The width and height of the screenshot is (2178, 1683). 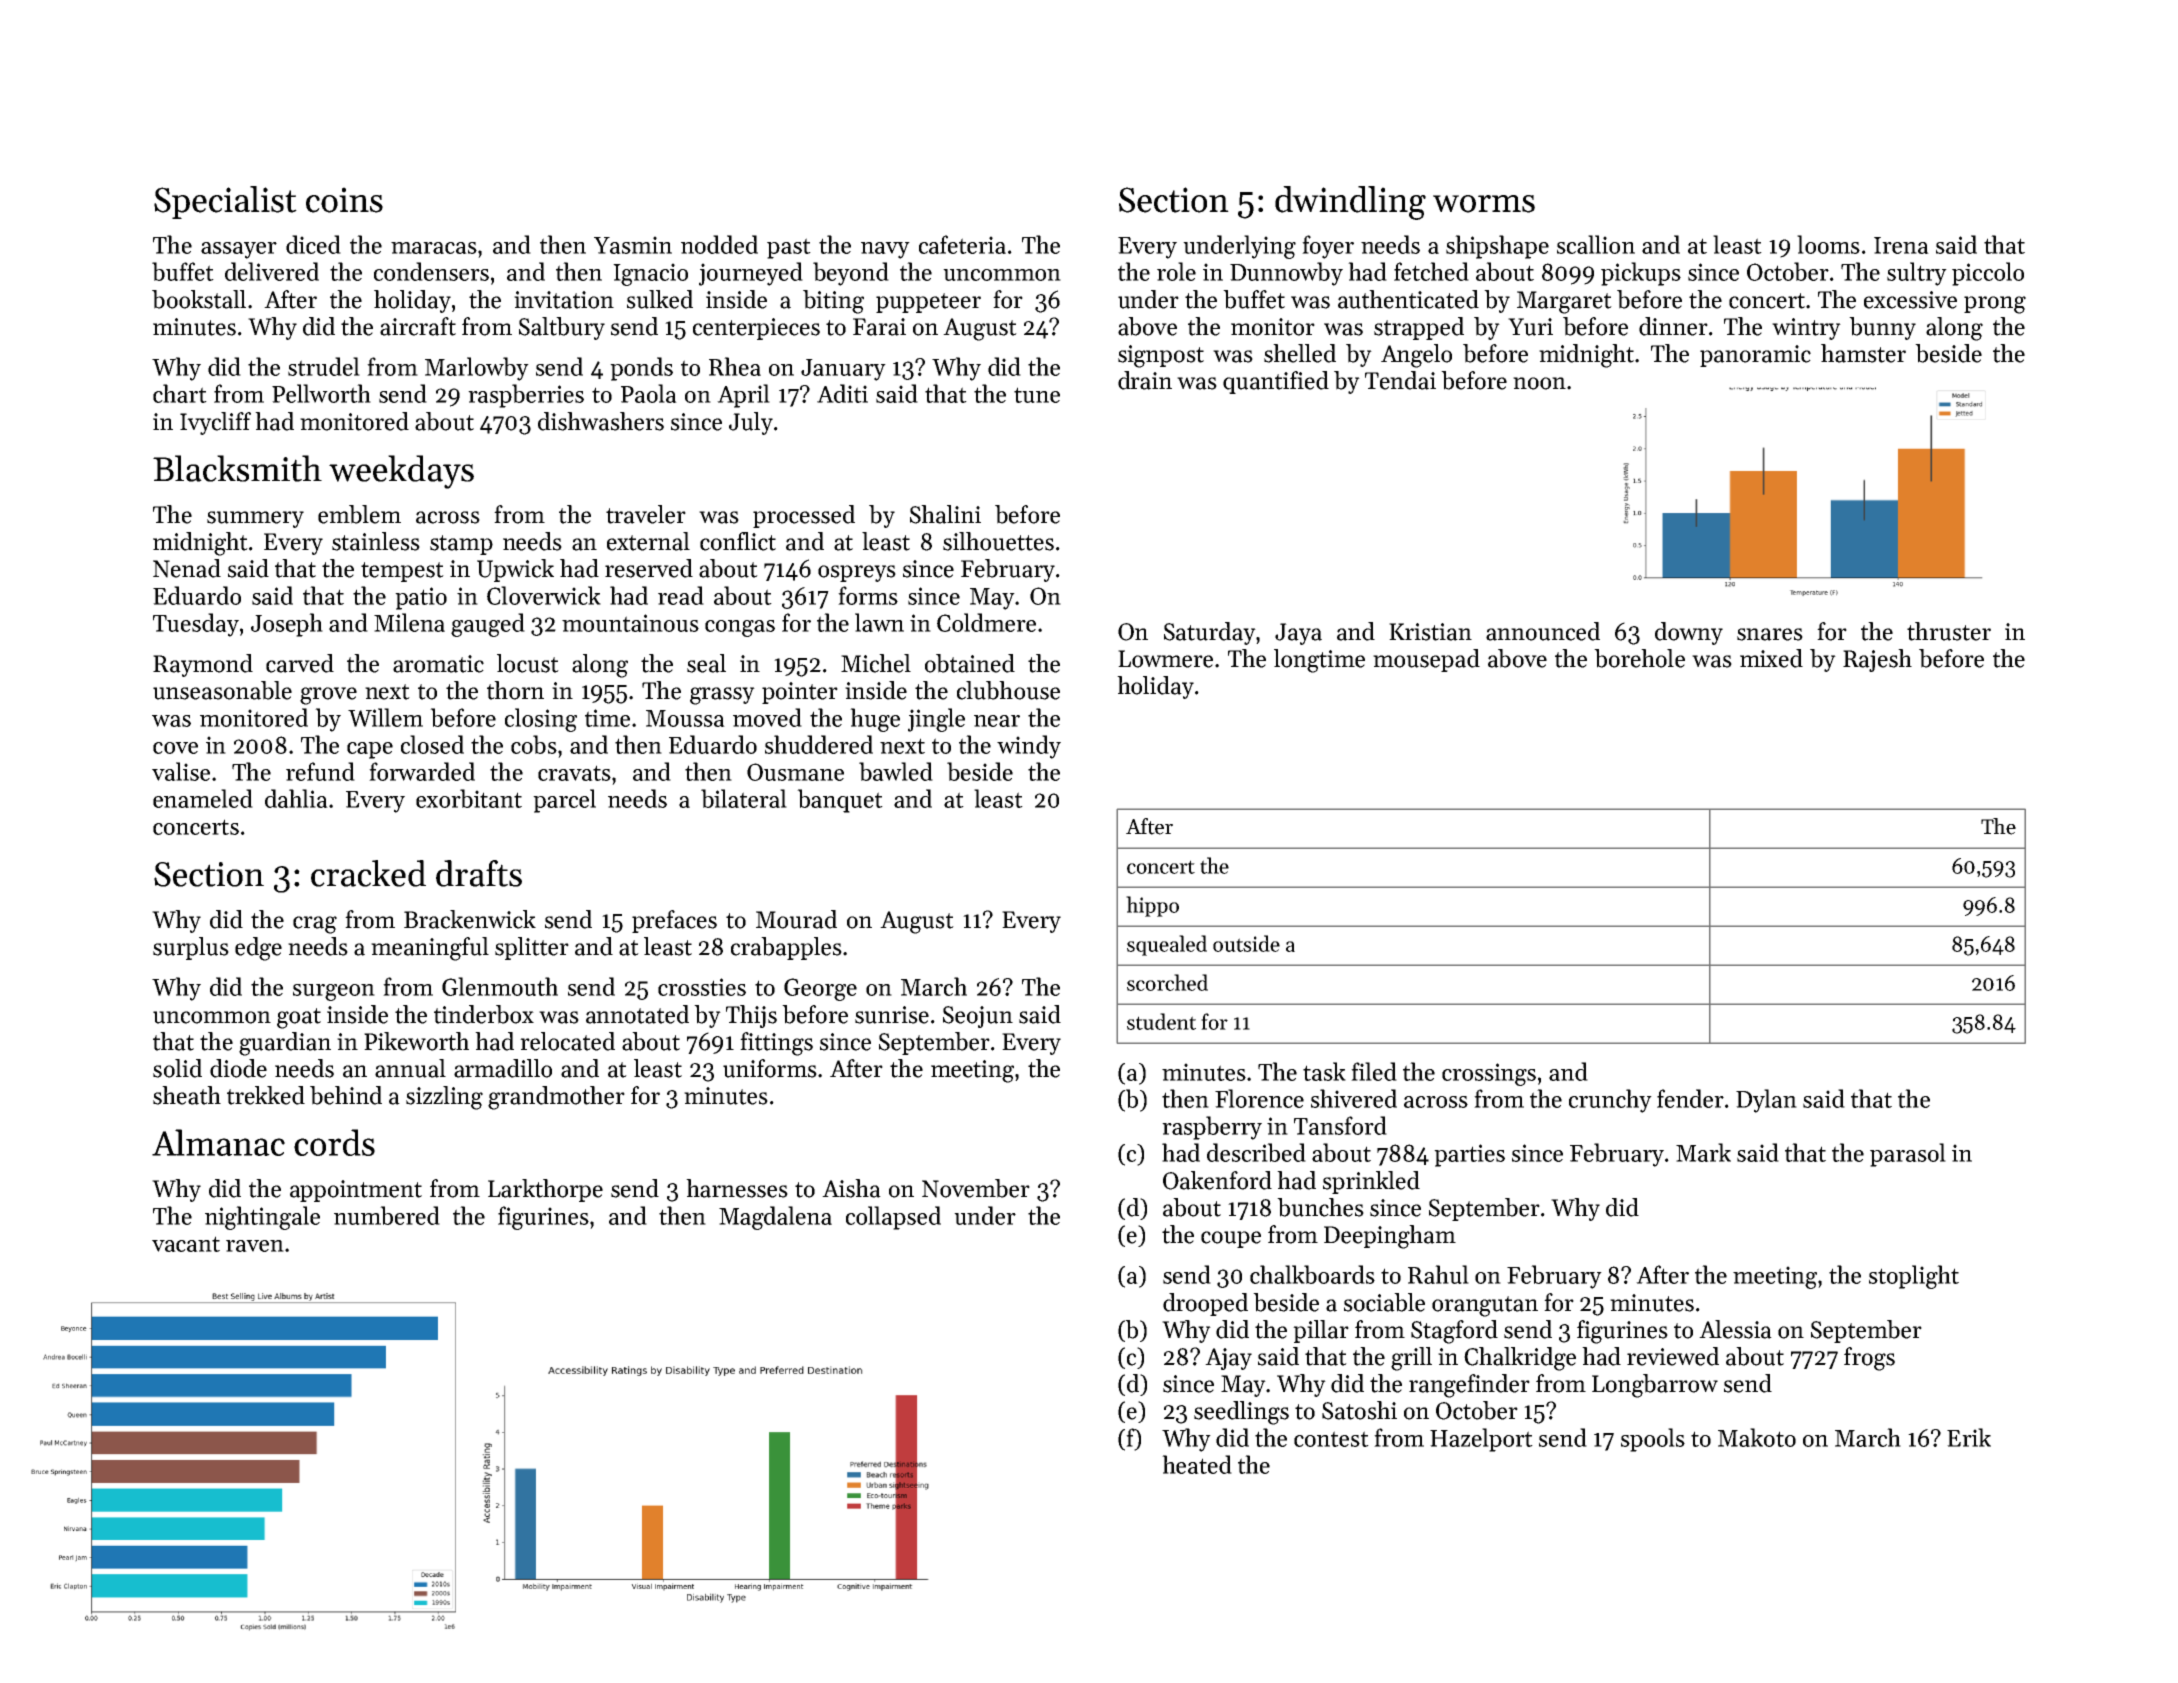 What do you see at coordinates (1259, 1098) in the screenshot?
I see `Florence` at bounding box center [1259, 1098].
